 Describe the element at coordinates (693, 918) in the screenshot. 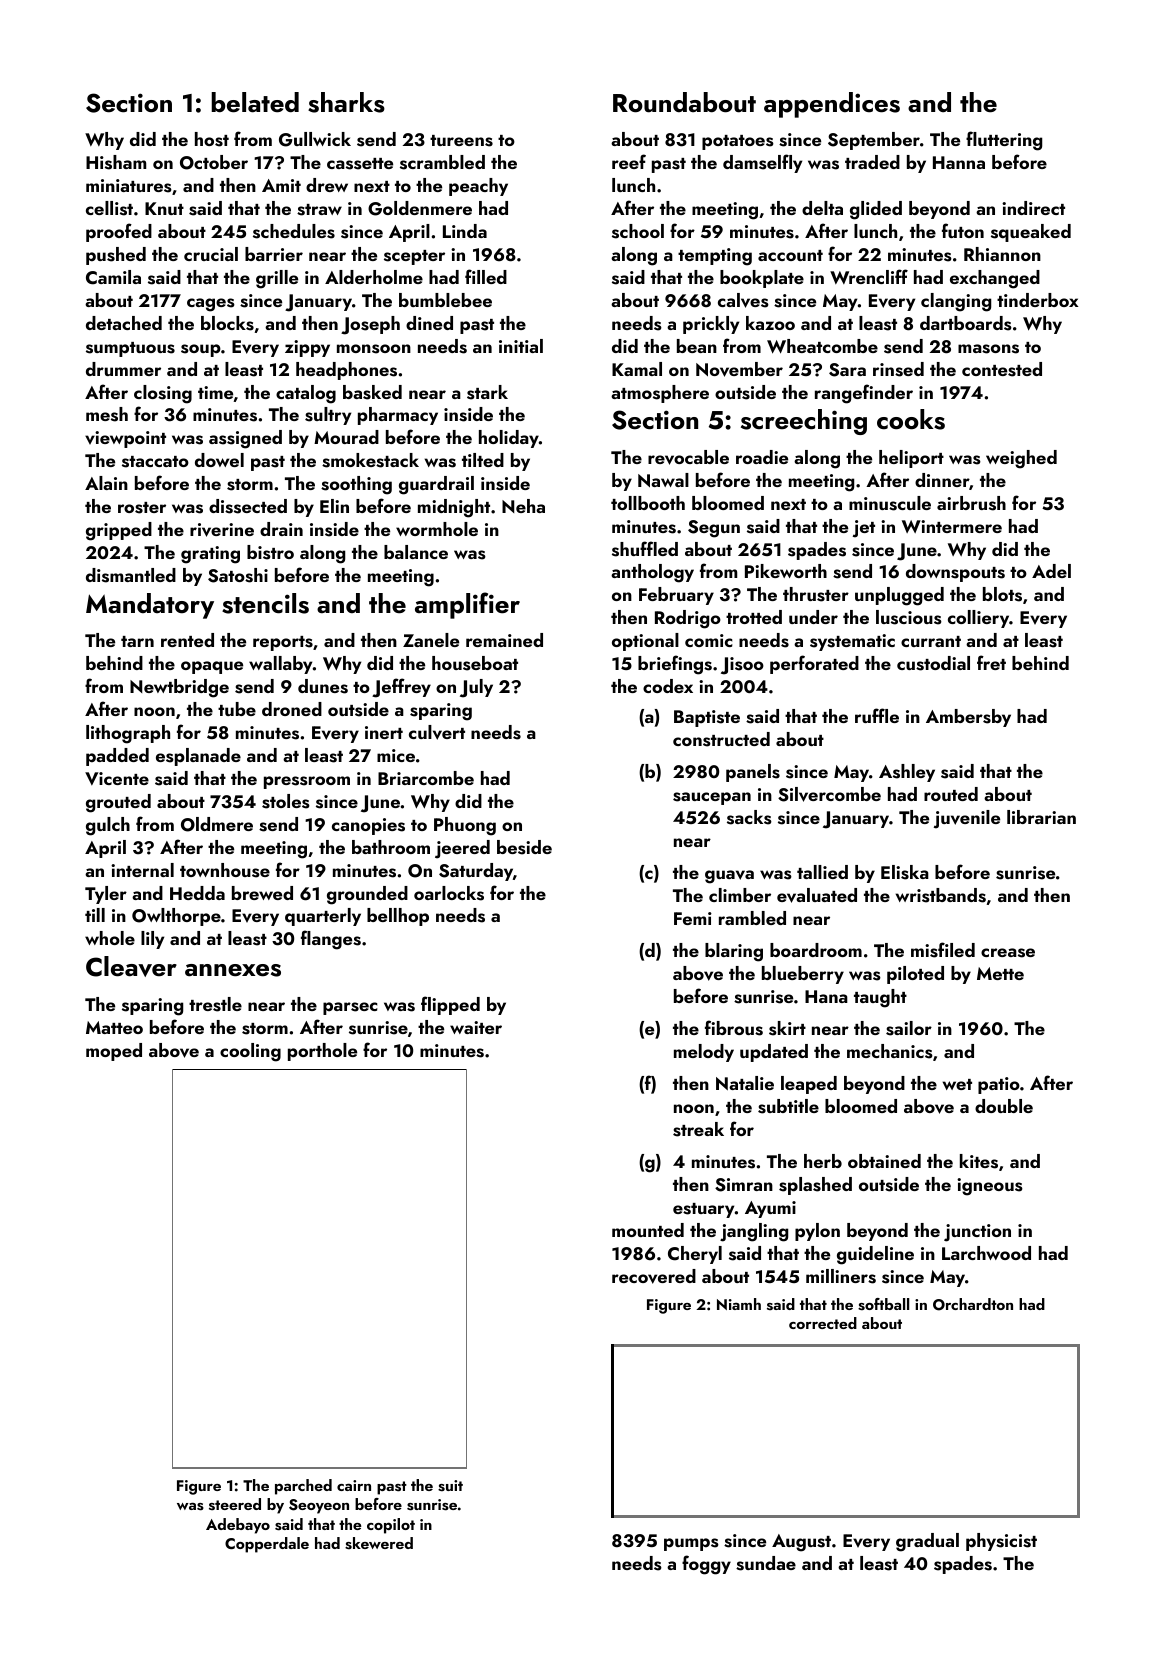

I see `Femi` at that location.
